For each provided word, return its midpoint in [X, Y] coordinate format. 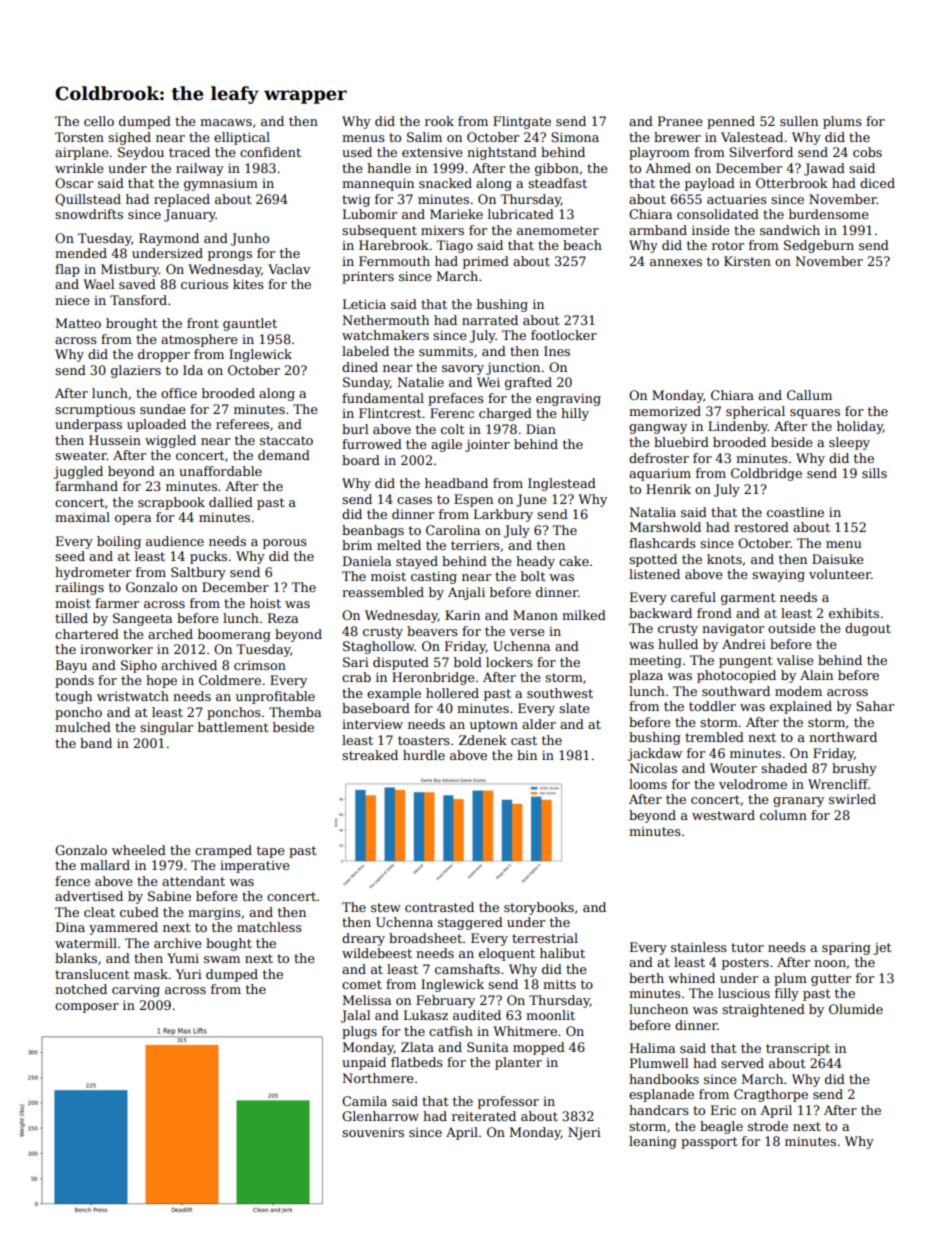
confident [270, 152]
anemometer [558, 230]
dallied [231, 502]
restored [761, 527]
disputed [401, 663]
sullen [799, 121]
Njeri [584, 1133]
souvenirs [373, 1132]
